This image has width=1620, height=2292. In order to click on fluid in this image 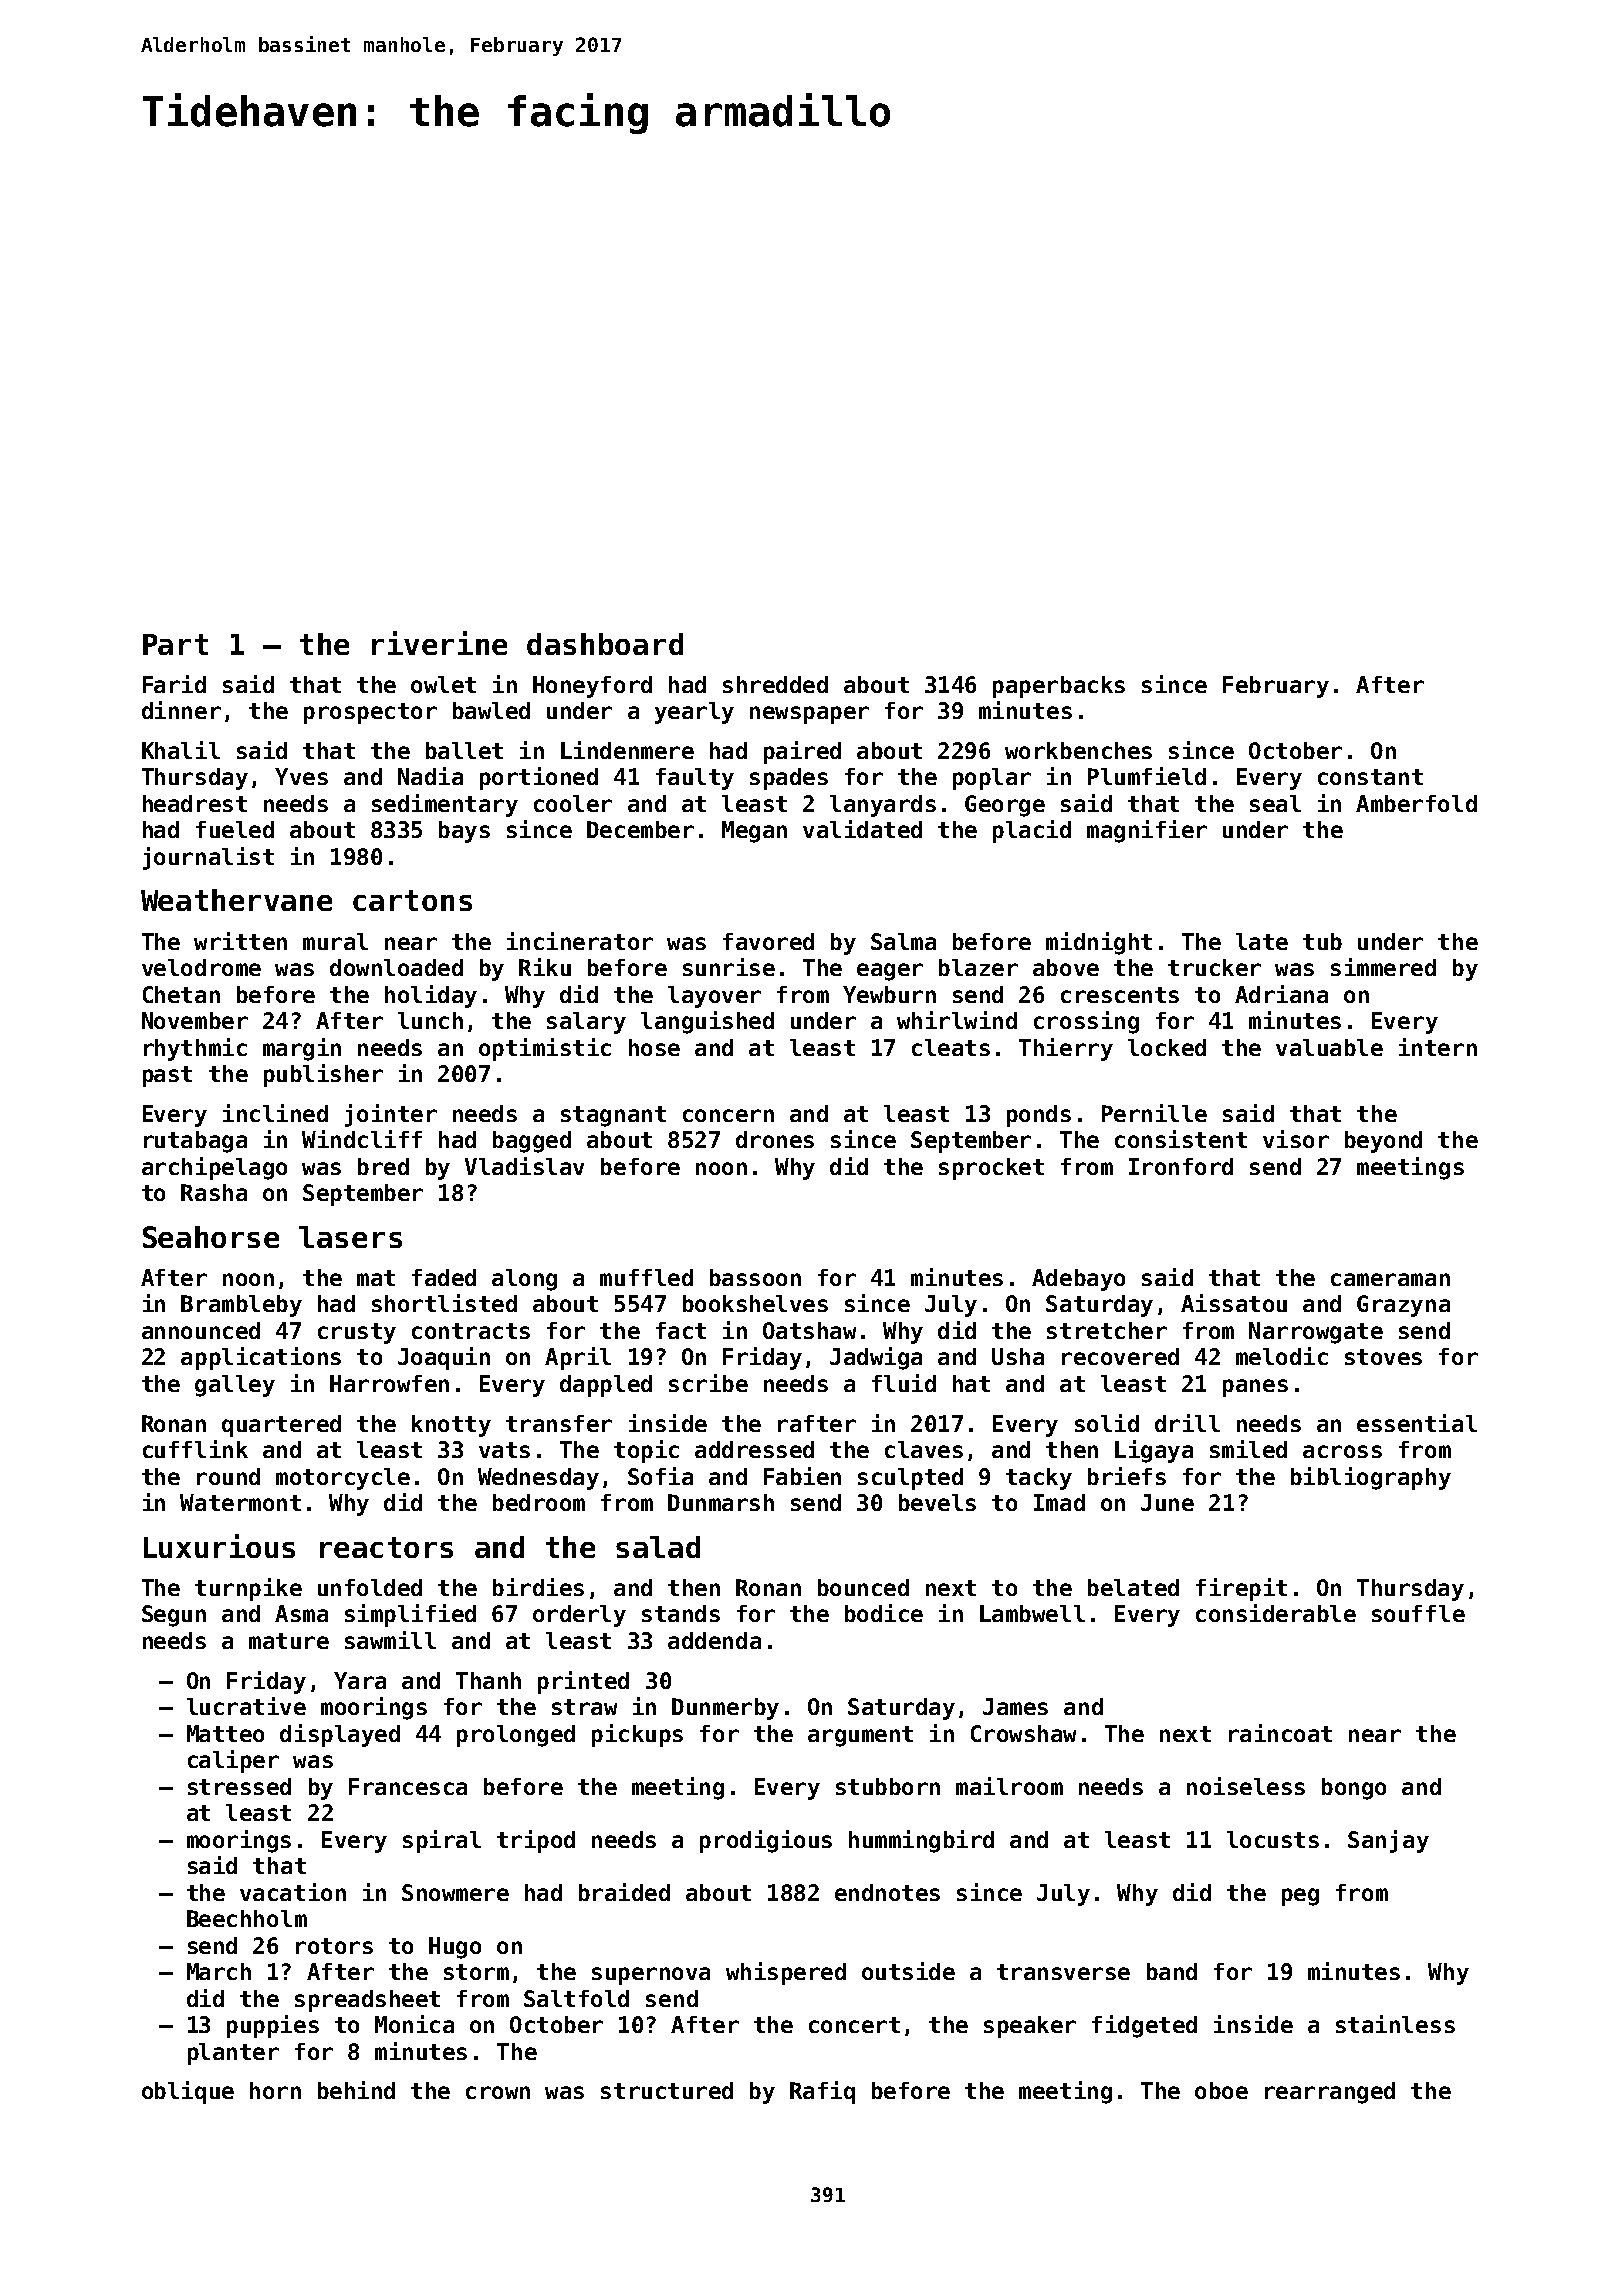, I will do `click(904, 1383)`.
